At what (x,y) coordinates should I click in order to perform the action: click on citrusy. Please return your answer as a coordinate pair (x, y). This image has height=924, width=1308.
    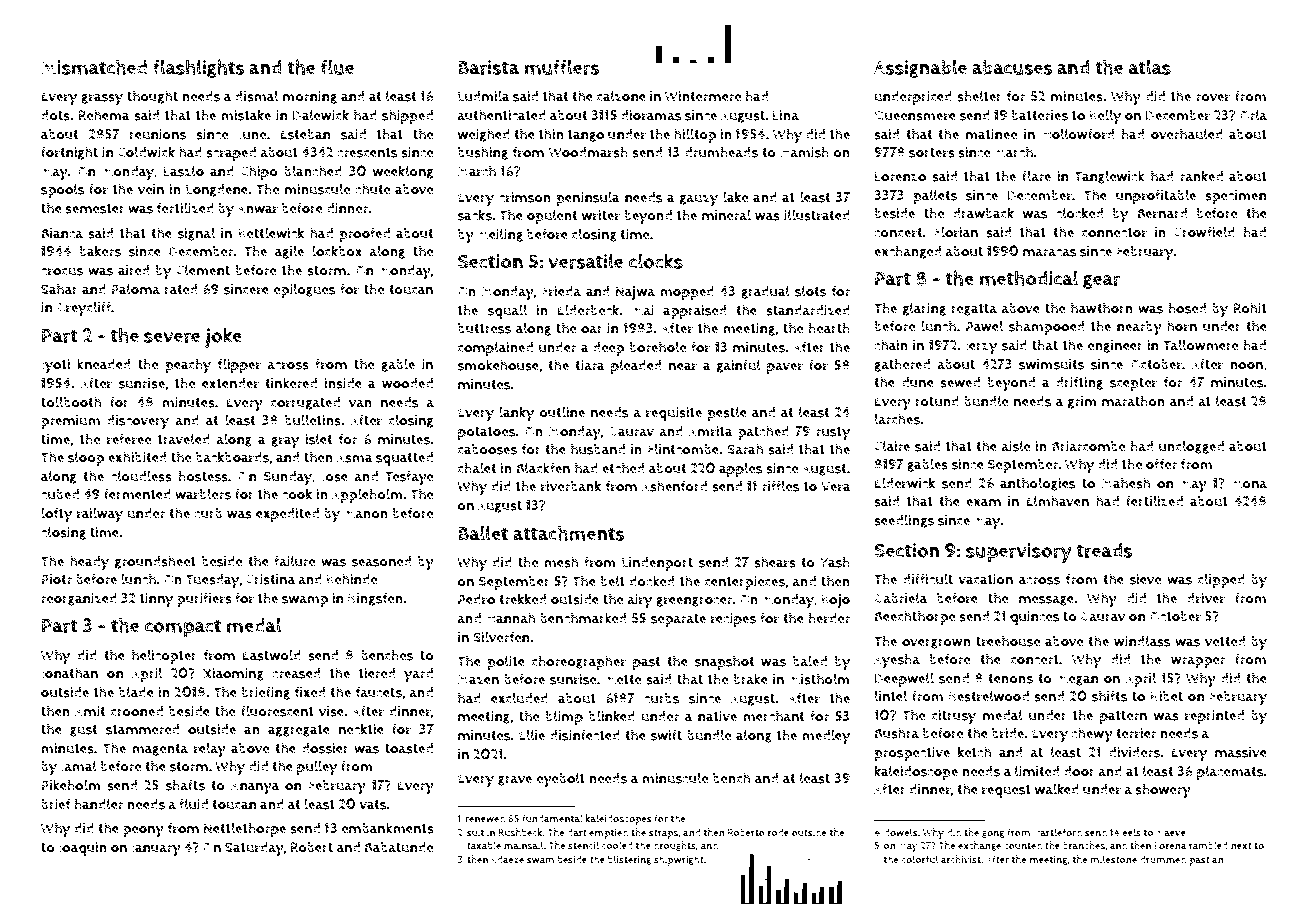
    Looking at the image, I should click on (954, 717).
